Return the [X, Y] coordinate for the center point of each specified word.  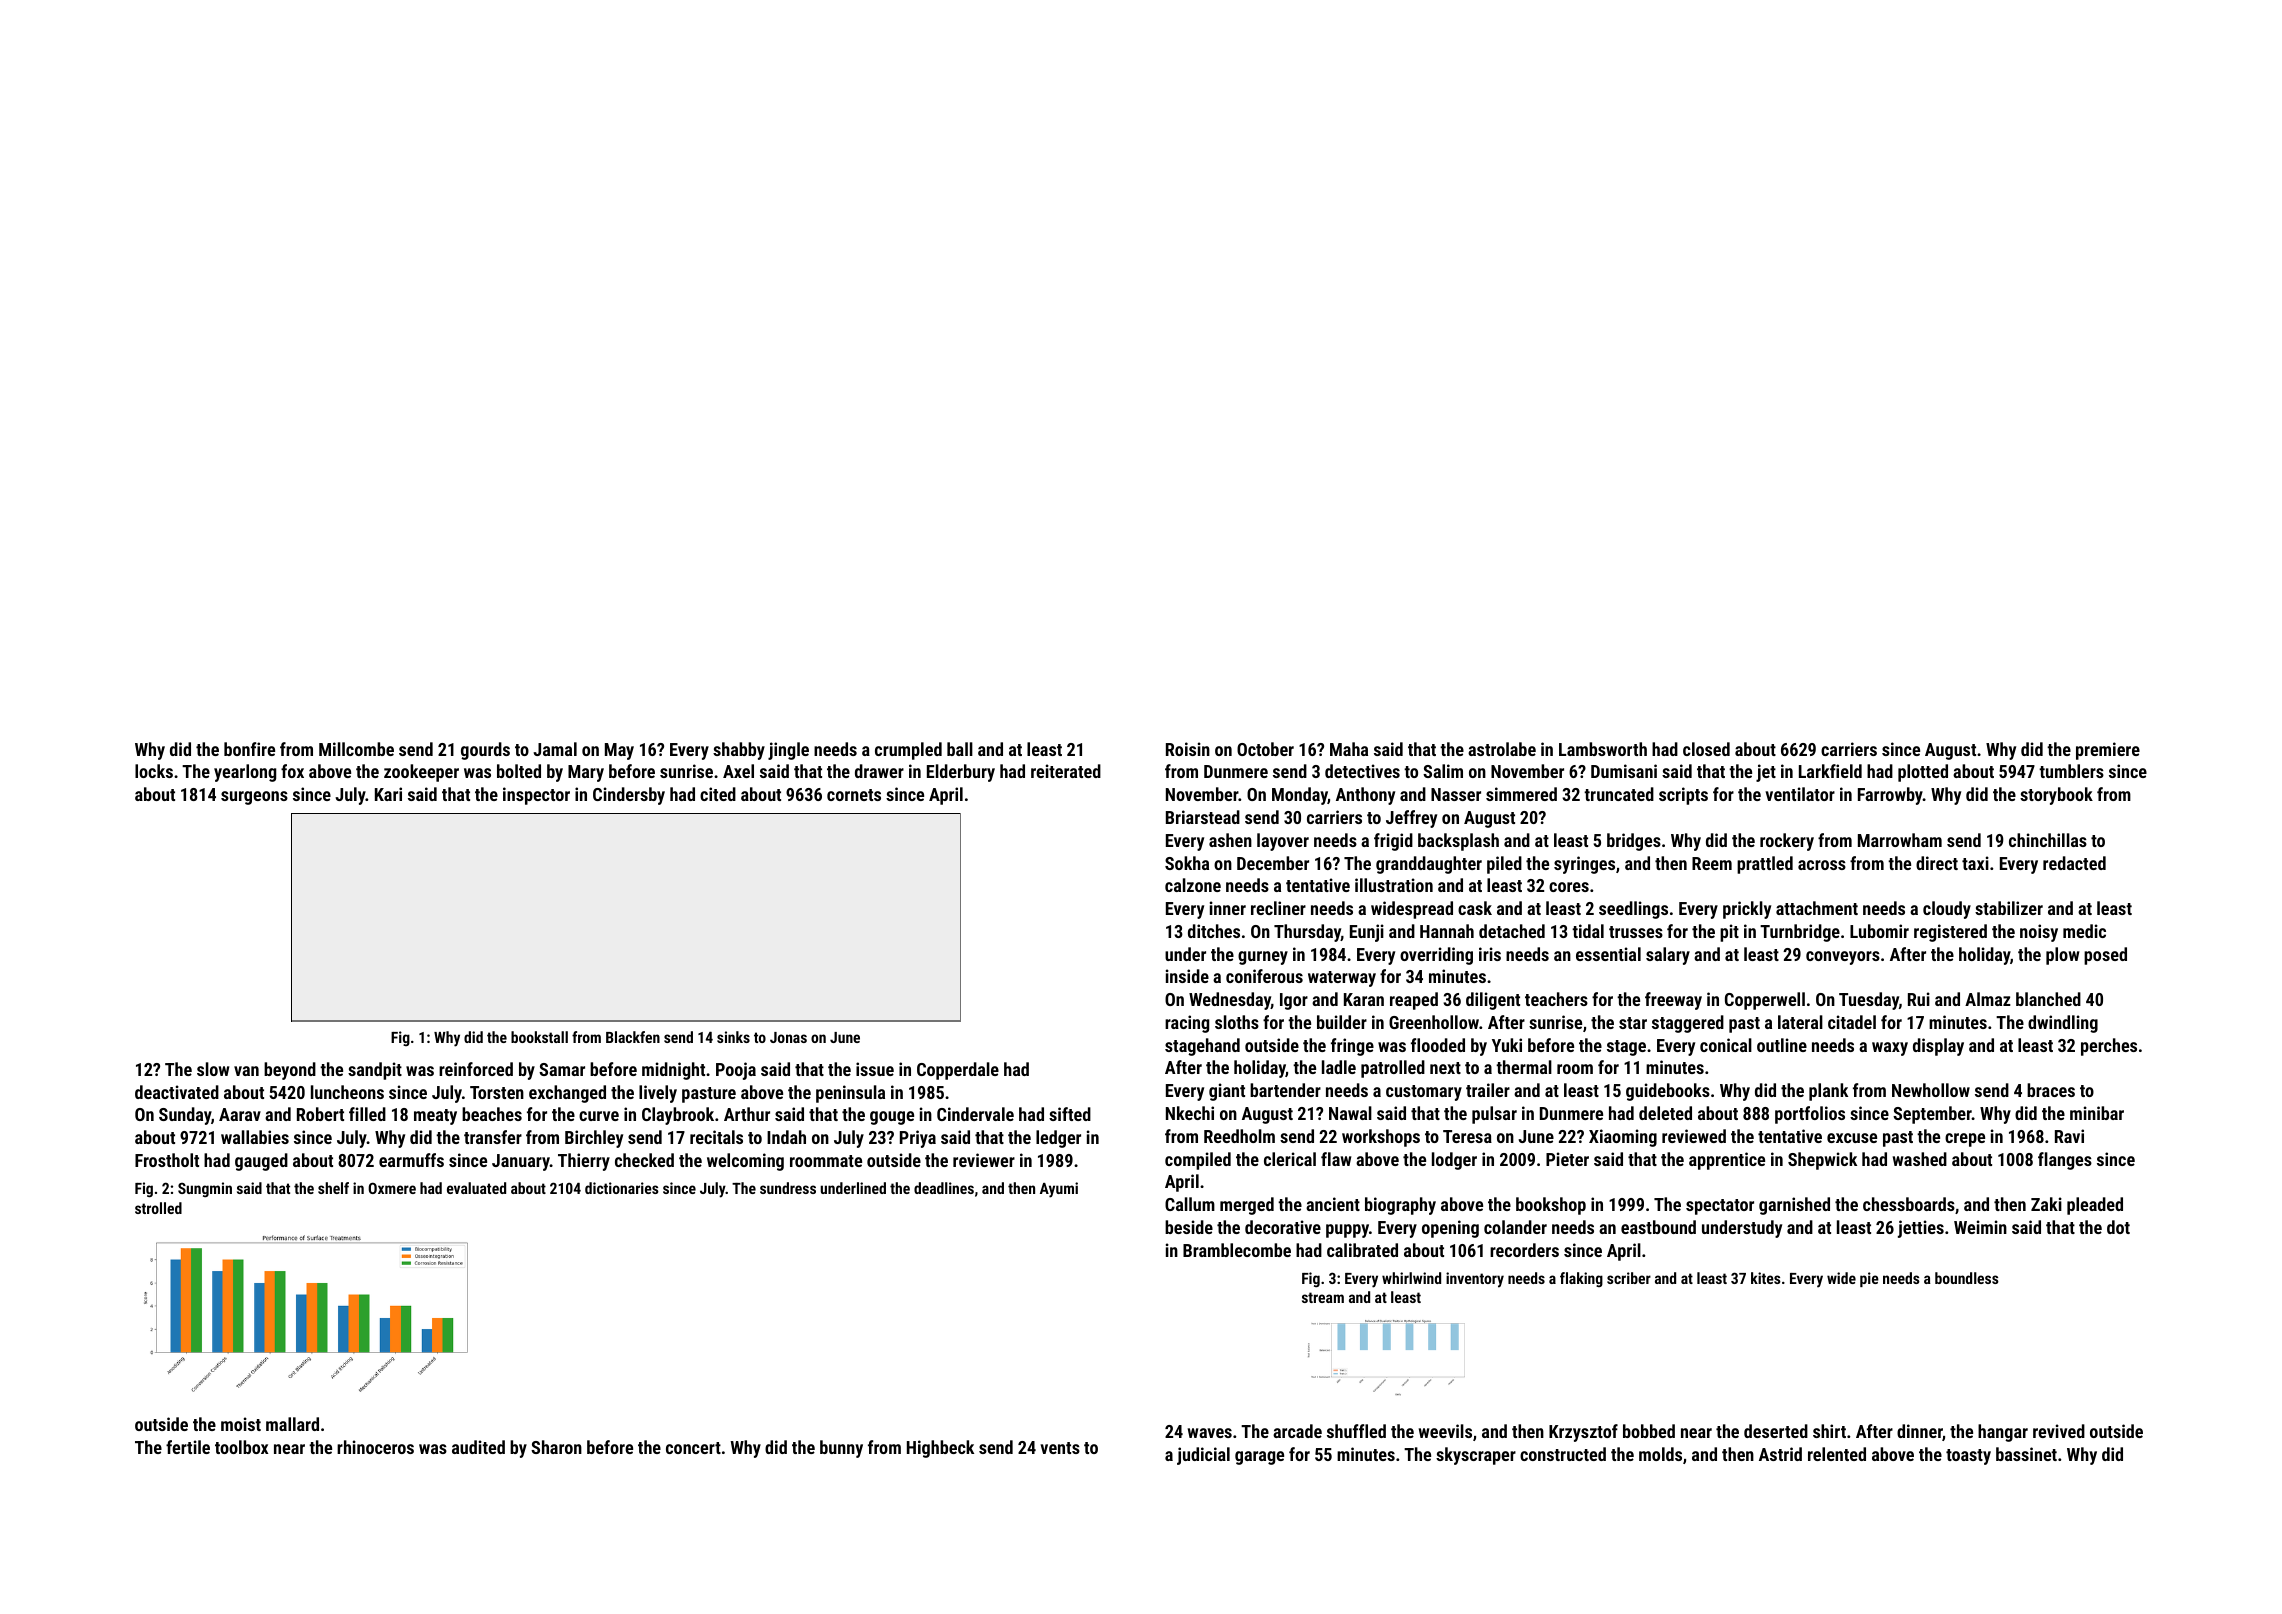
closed [1706, 749]
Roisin [1188, 749]
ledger [1058, 1139]
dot [2118, 1227]
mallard [292, 1424]
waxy [1890, 1049]
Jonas [788, 1037]
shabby [739, 751]
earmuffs [411, 1160]
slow [213, 1069]
